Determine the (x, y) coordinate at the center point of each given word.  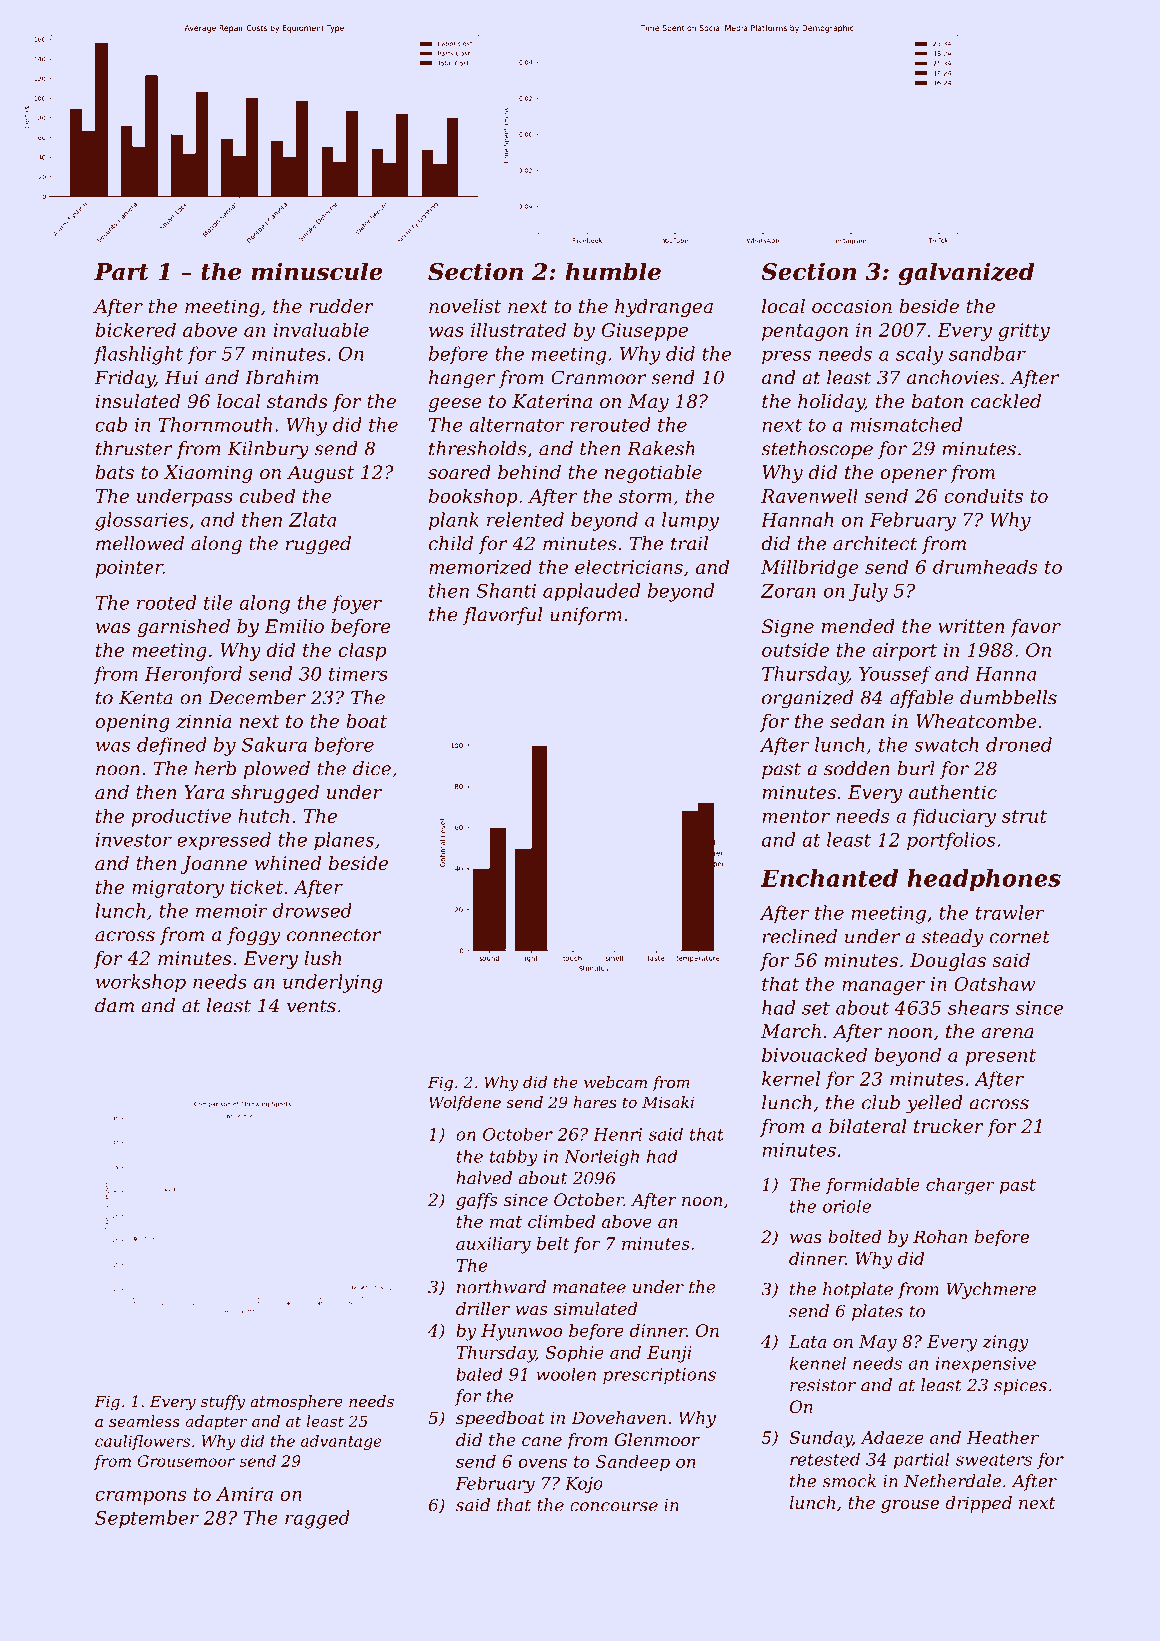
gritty (1024, 332)
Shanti (506, 590)
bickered (135, 329)
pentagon (805, 332)
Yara (204, 792)
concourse (614, 1507)
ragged (317, 1519)
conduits (983, 495)
